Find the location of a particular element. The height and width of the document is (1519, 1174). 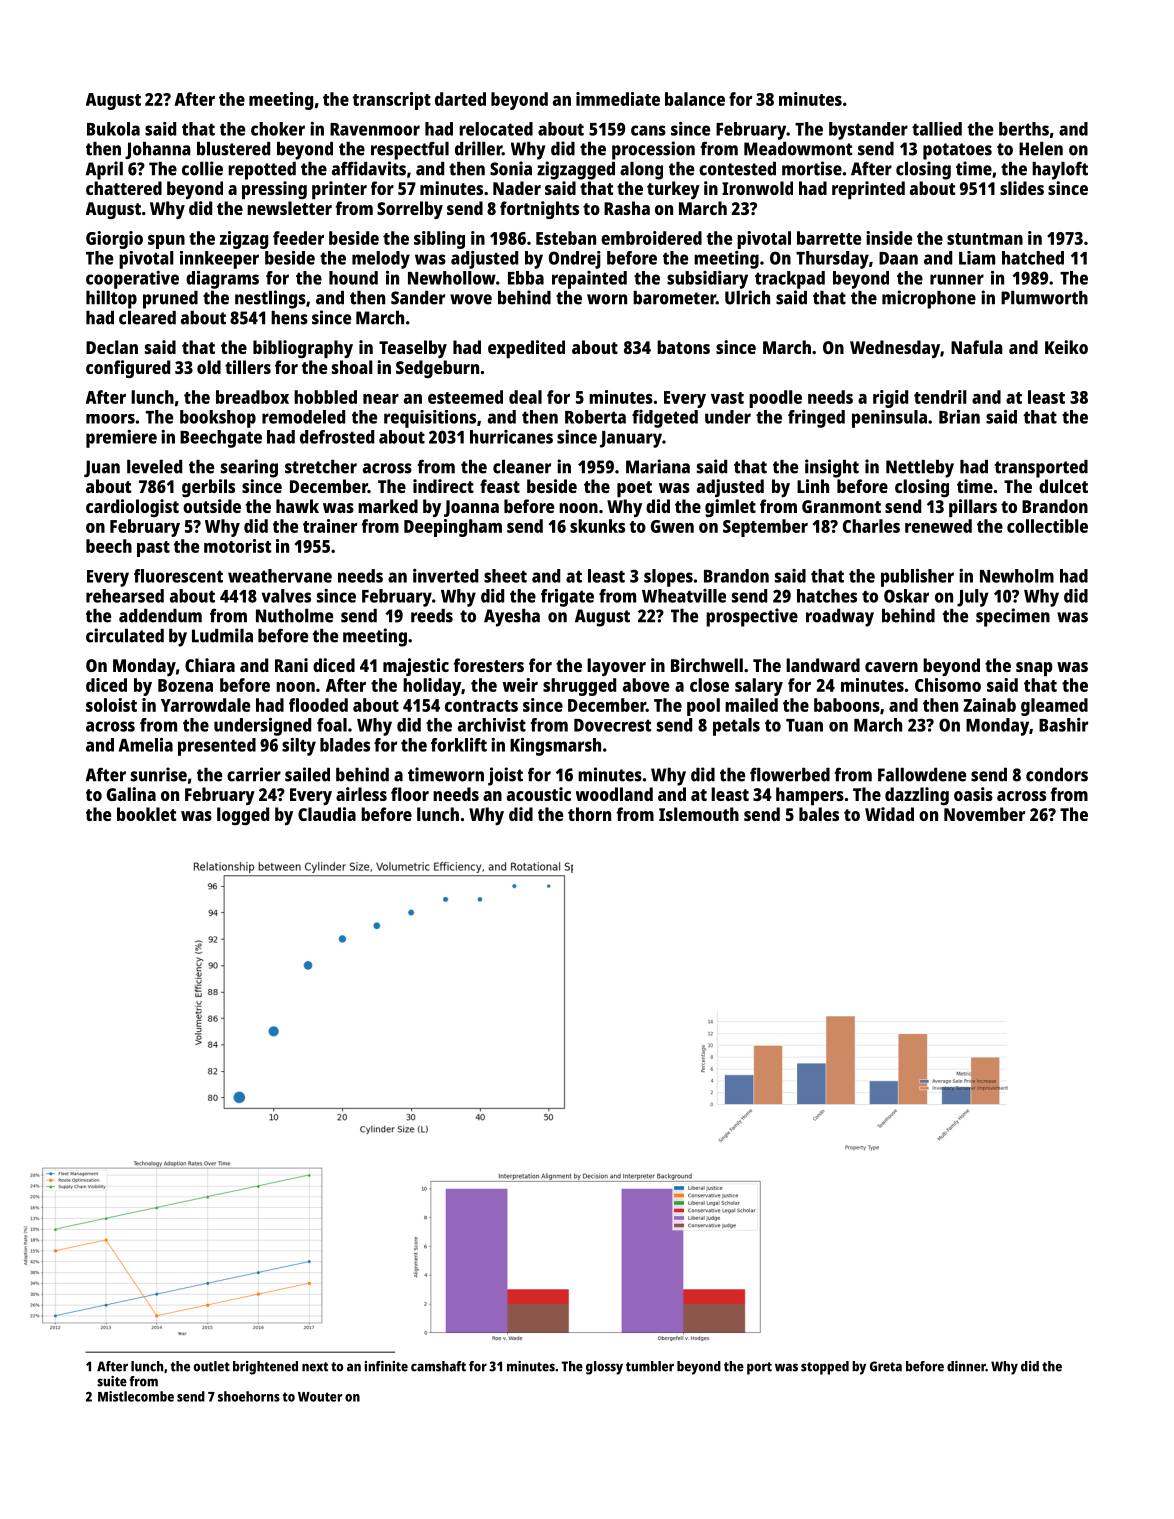

Widad is located at coordinates (889, 814).
